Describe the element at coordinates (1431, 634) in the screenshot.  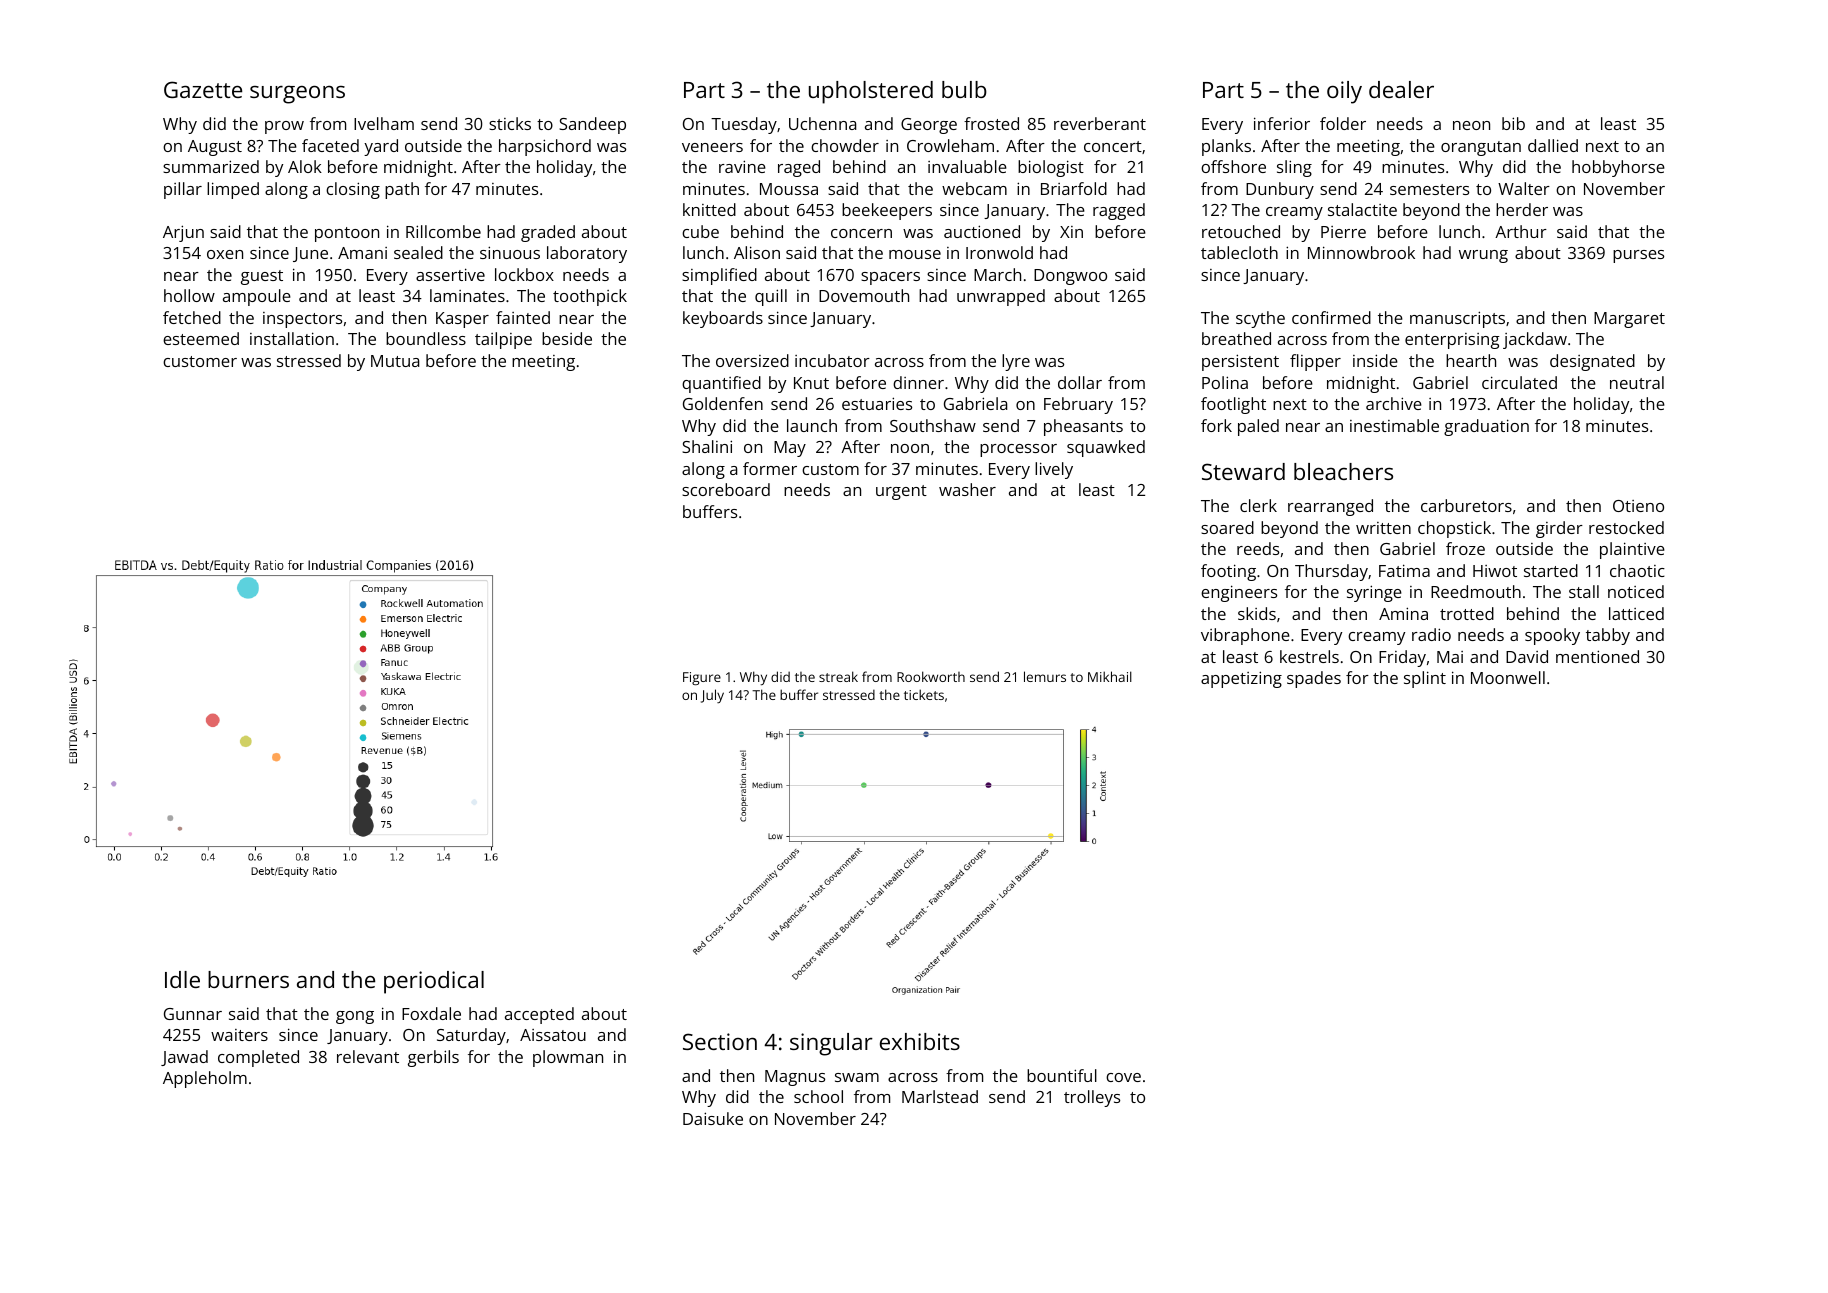
I see `radio` at that location.
